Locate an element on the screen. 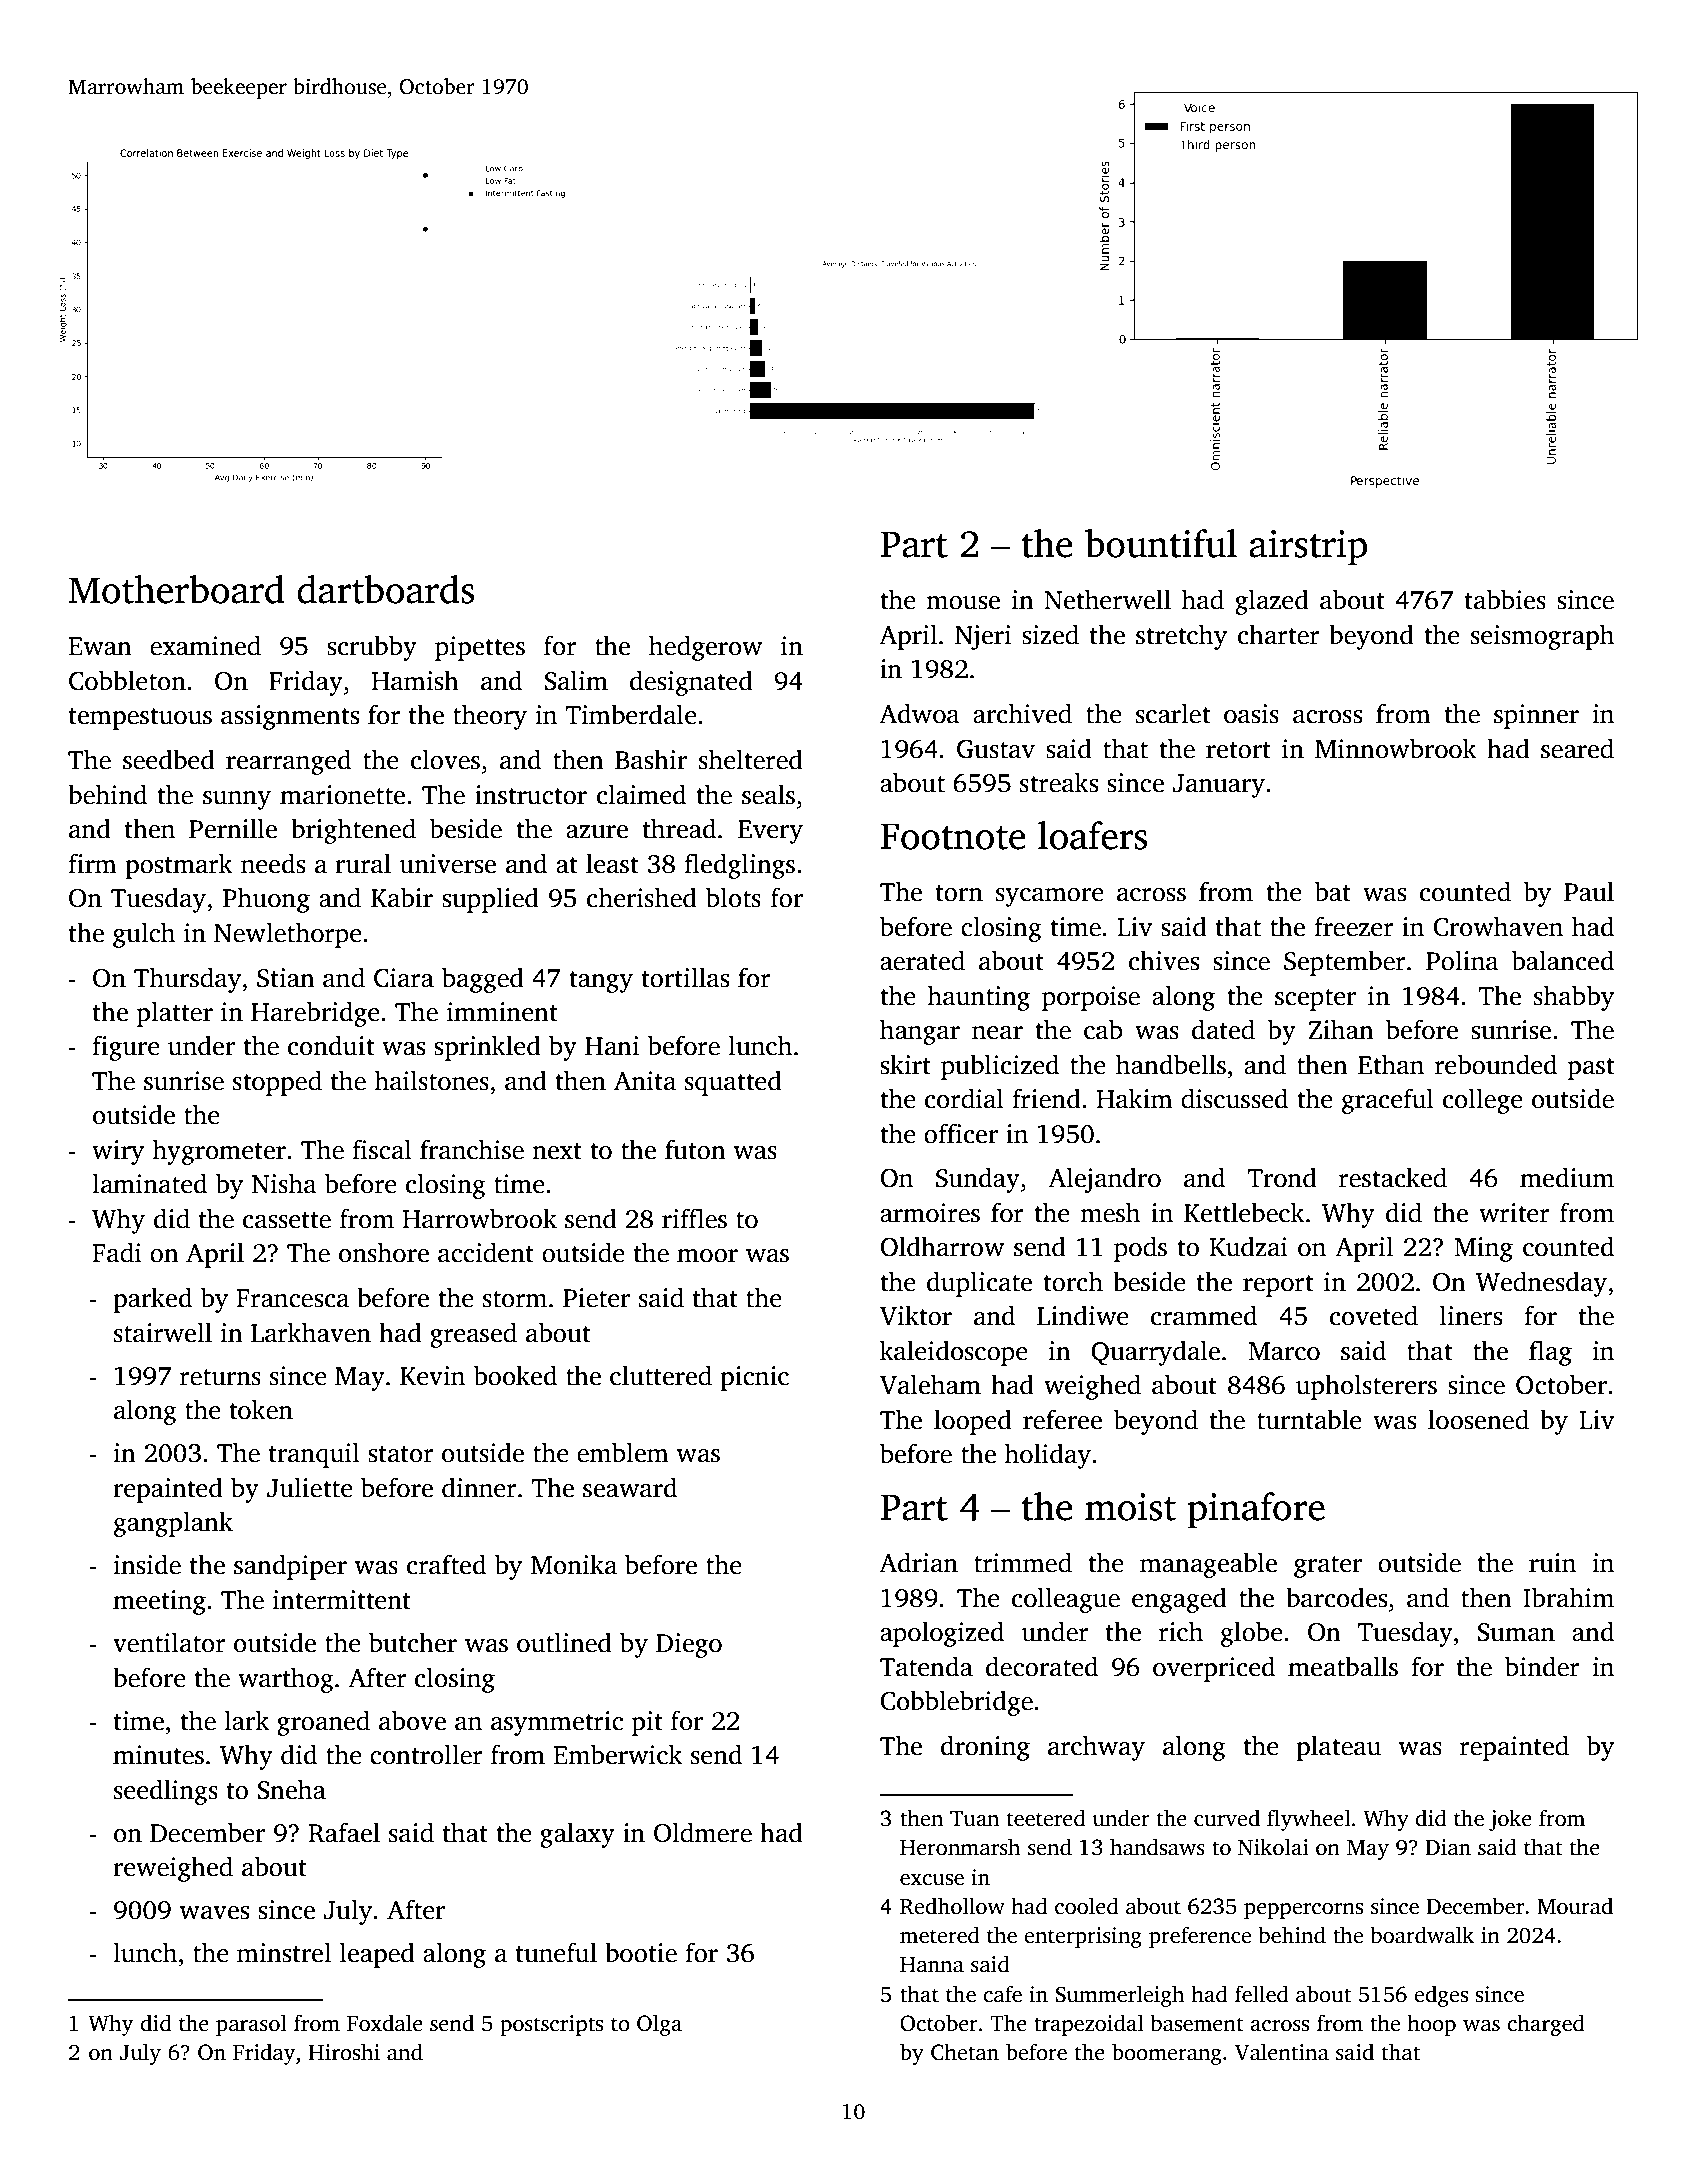  airstrip is located at coordinates (1308, 548).
